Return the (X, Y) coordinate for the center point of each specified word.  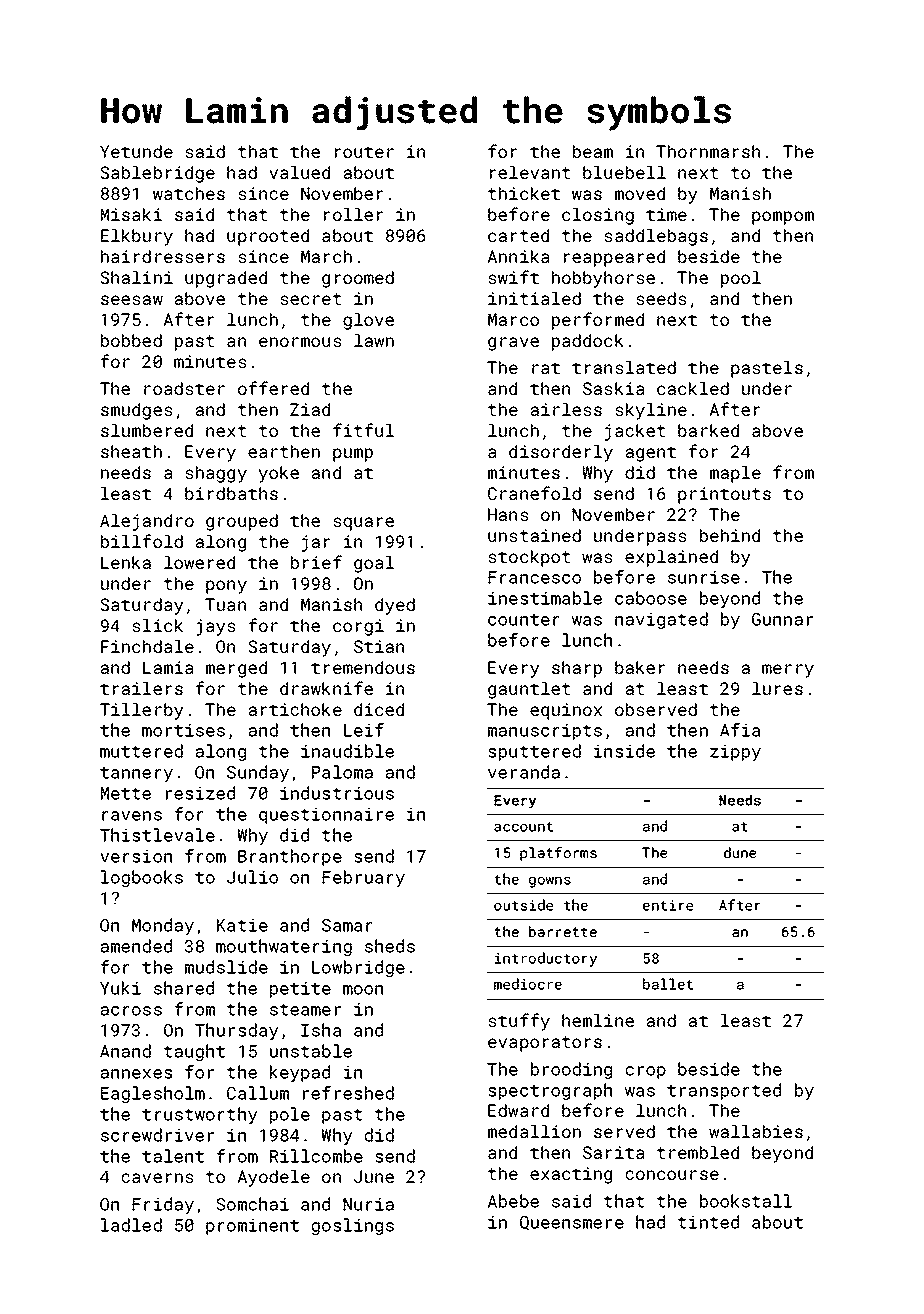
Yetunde (136, 151)
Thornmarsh (708, 151)
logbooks (142, 878)
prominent (252, 1227)
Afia (740, 730)
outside (523, 905)
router (364, 152)
